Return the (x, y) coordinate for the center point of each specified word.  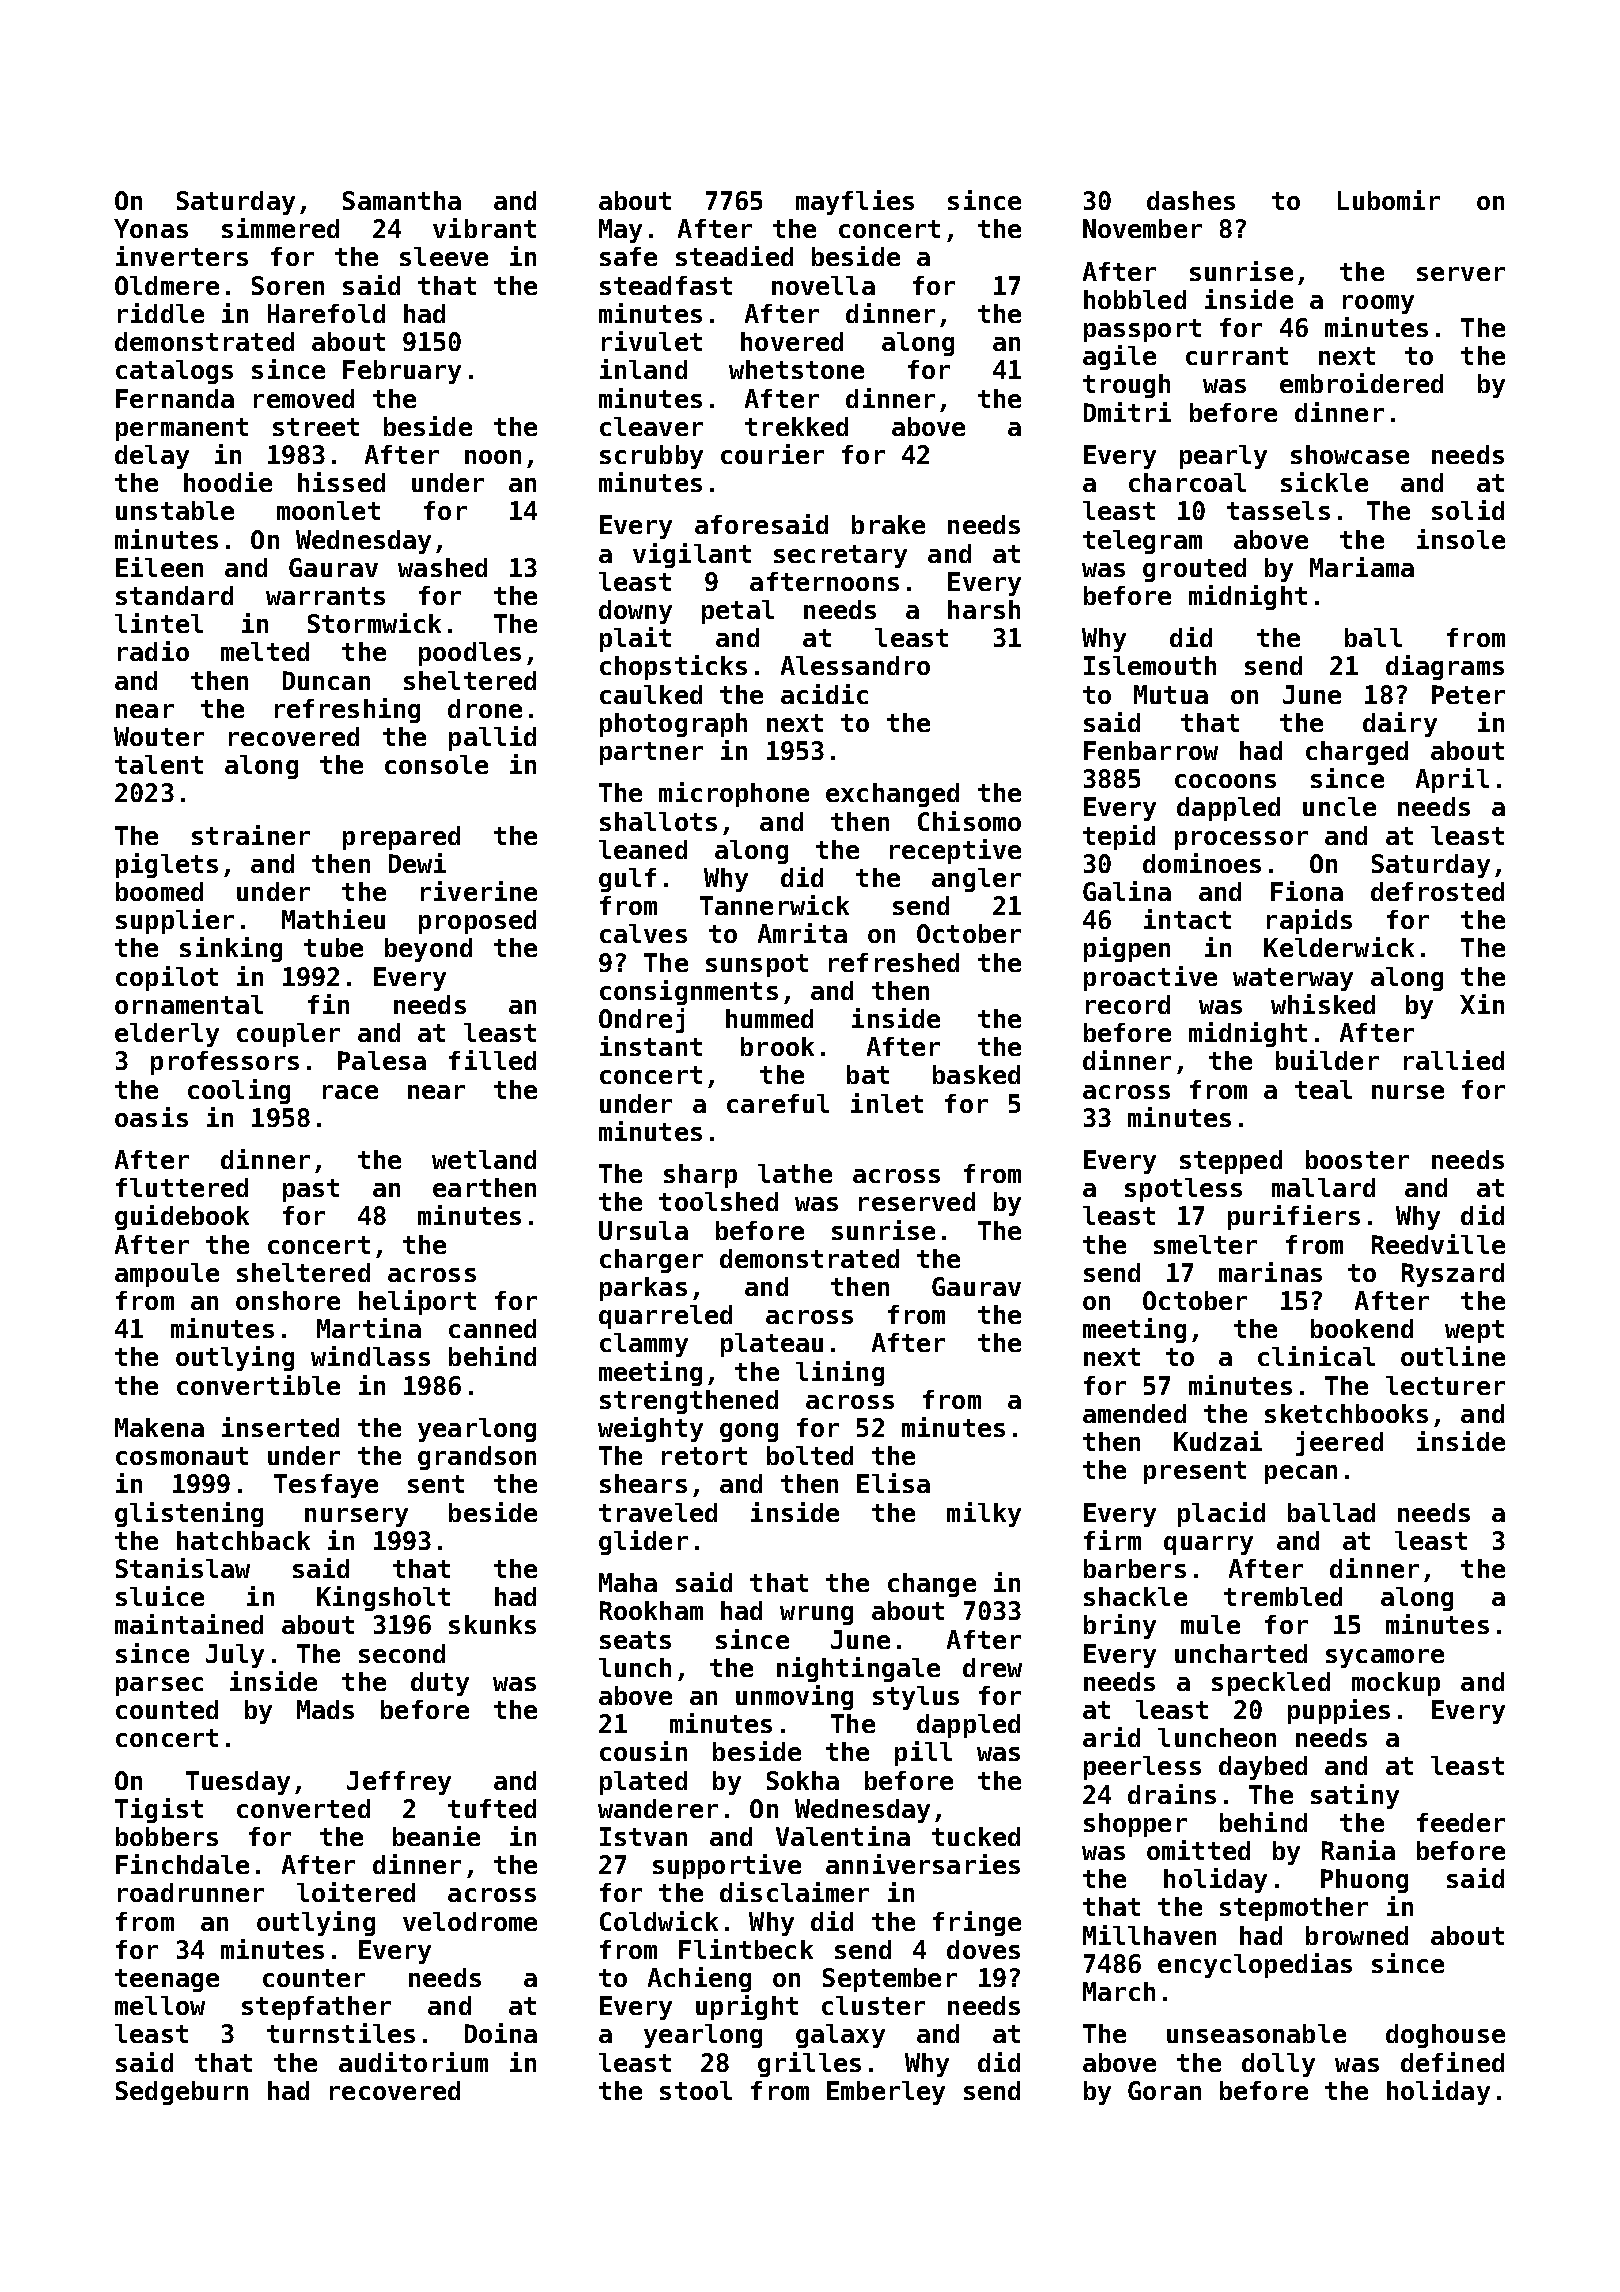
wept (1474, 1331)
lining (840, 1373)
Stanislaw (183, 1568)
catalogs (174, 372)
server (1461, 274)
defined (1452, 2062)
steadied (734, 256)
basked (976, 1074)
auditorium (413, 2062)
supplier (175, 921)
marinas (1270, 1272)
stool (696, 2090)
